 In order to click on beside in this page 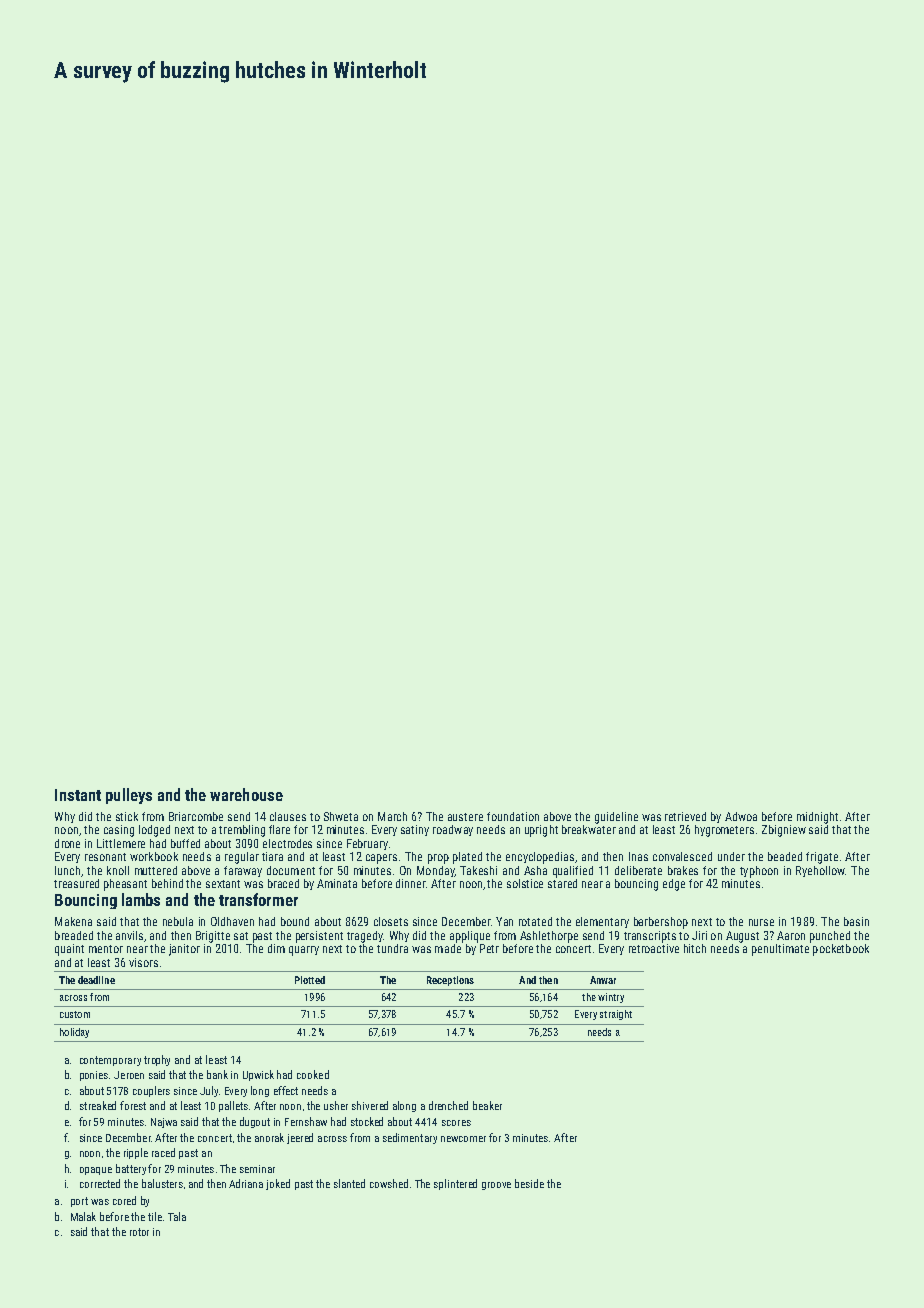, I will do `click(529, 1183)`.
